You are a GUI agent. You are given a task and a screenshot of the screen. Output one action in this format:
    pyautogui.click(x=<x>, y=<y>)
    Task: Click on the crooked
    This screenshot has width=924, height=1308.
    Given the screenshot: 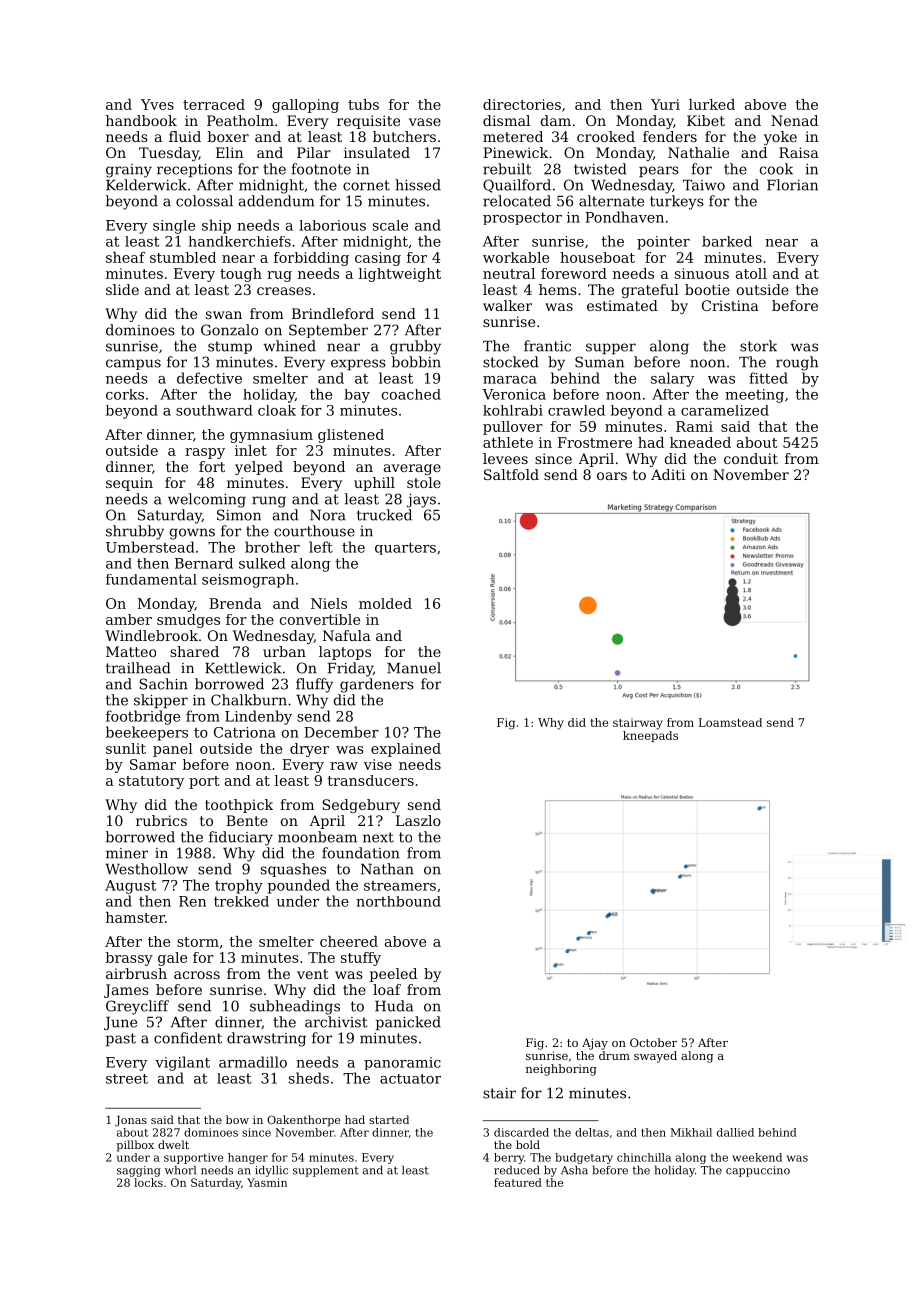 What is the action you would take?
    pyautogui.click(x=606, y=136)
